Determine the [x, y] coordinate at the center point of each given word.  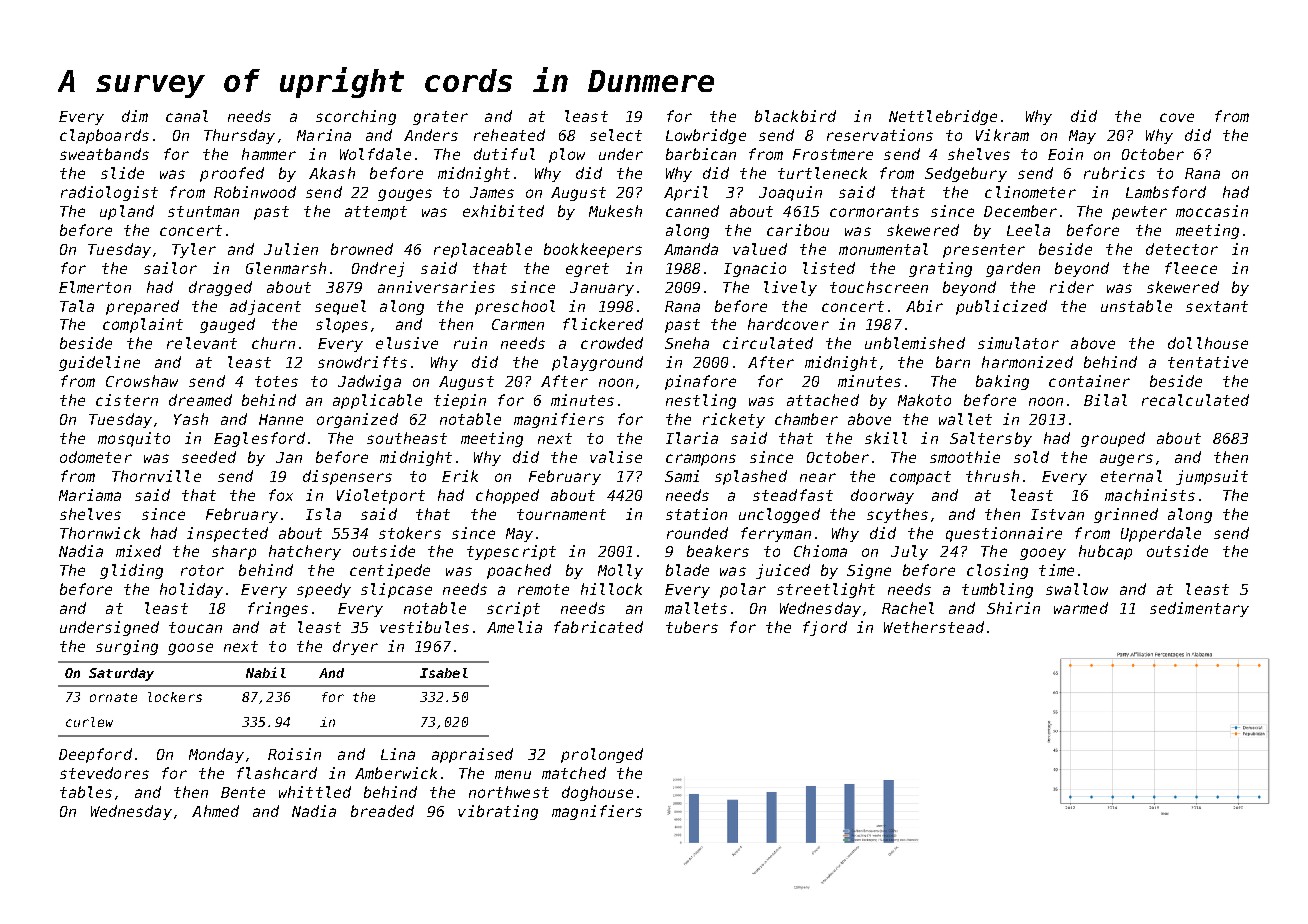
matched [574, 773]
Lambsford [1166, 192]
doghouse [597, 793]
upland [127, 212]
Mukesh [615, 211]
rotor [202, 570]
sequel [340, 307]
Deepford [95, 755]
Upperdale [1161, 534]
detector [1182, 249]
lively [790, 288]
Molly [620, 571]
